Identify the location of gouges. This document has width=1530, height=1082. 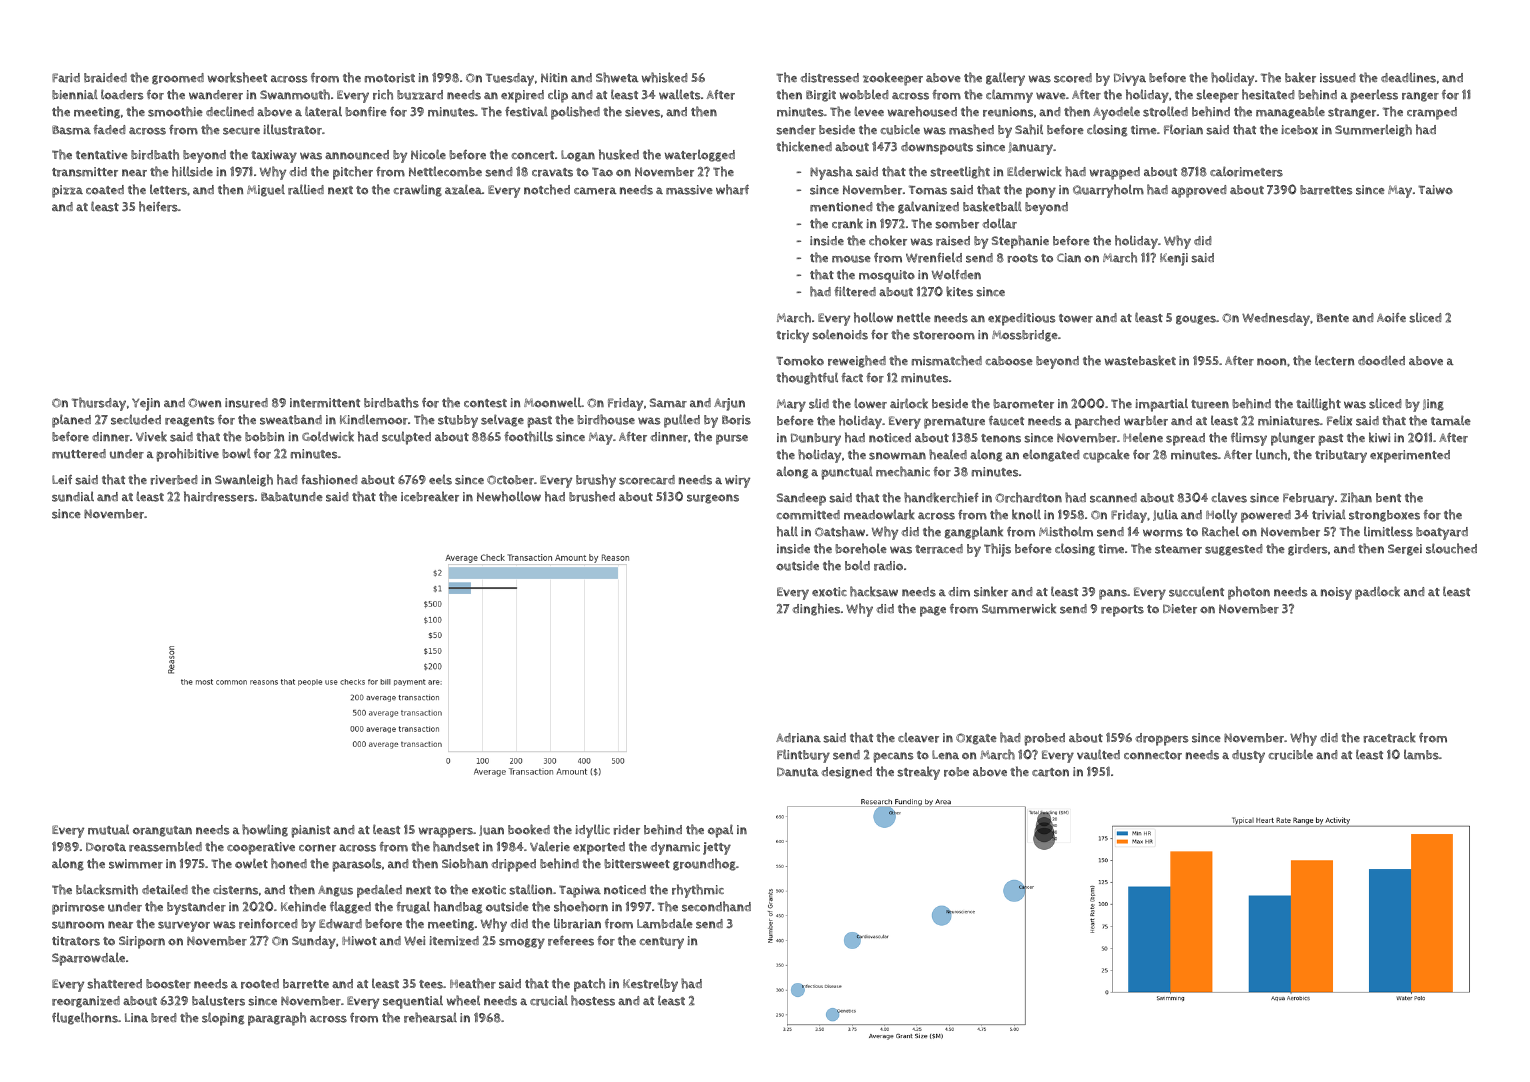
(1196, 320).
